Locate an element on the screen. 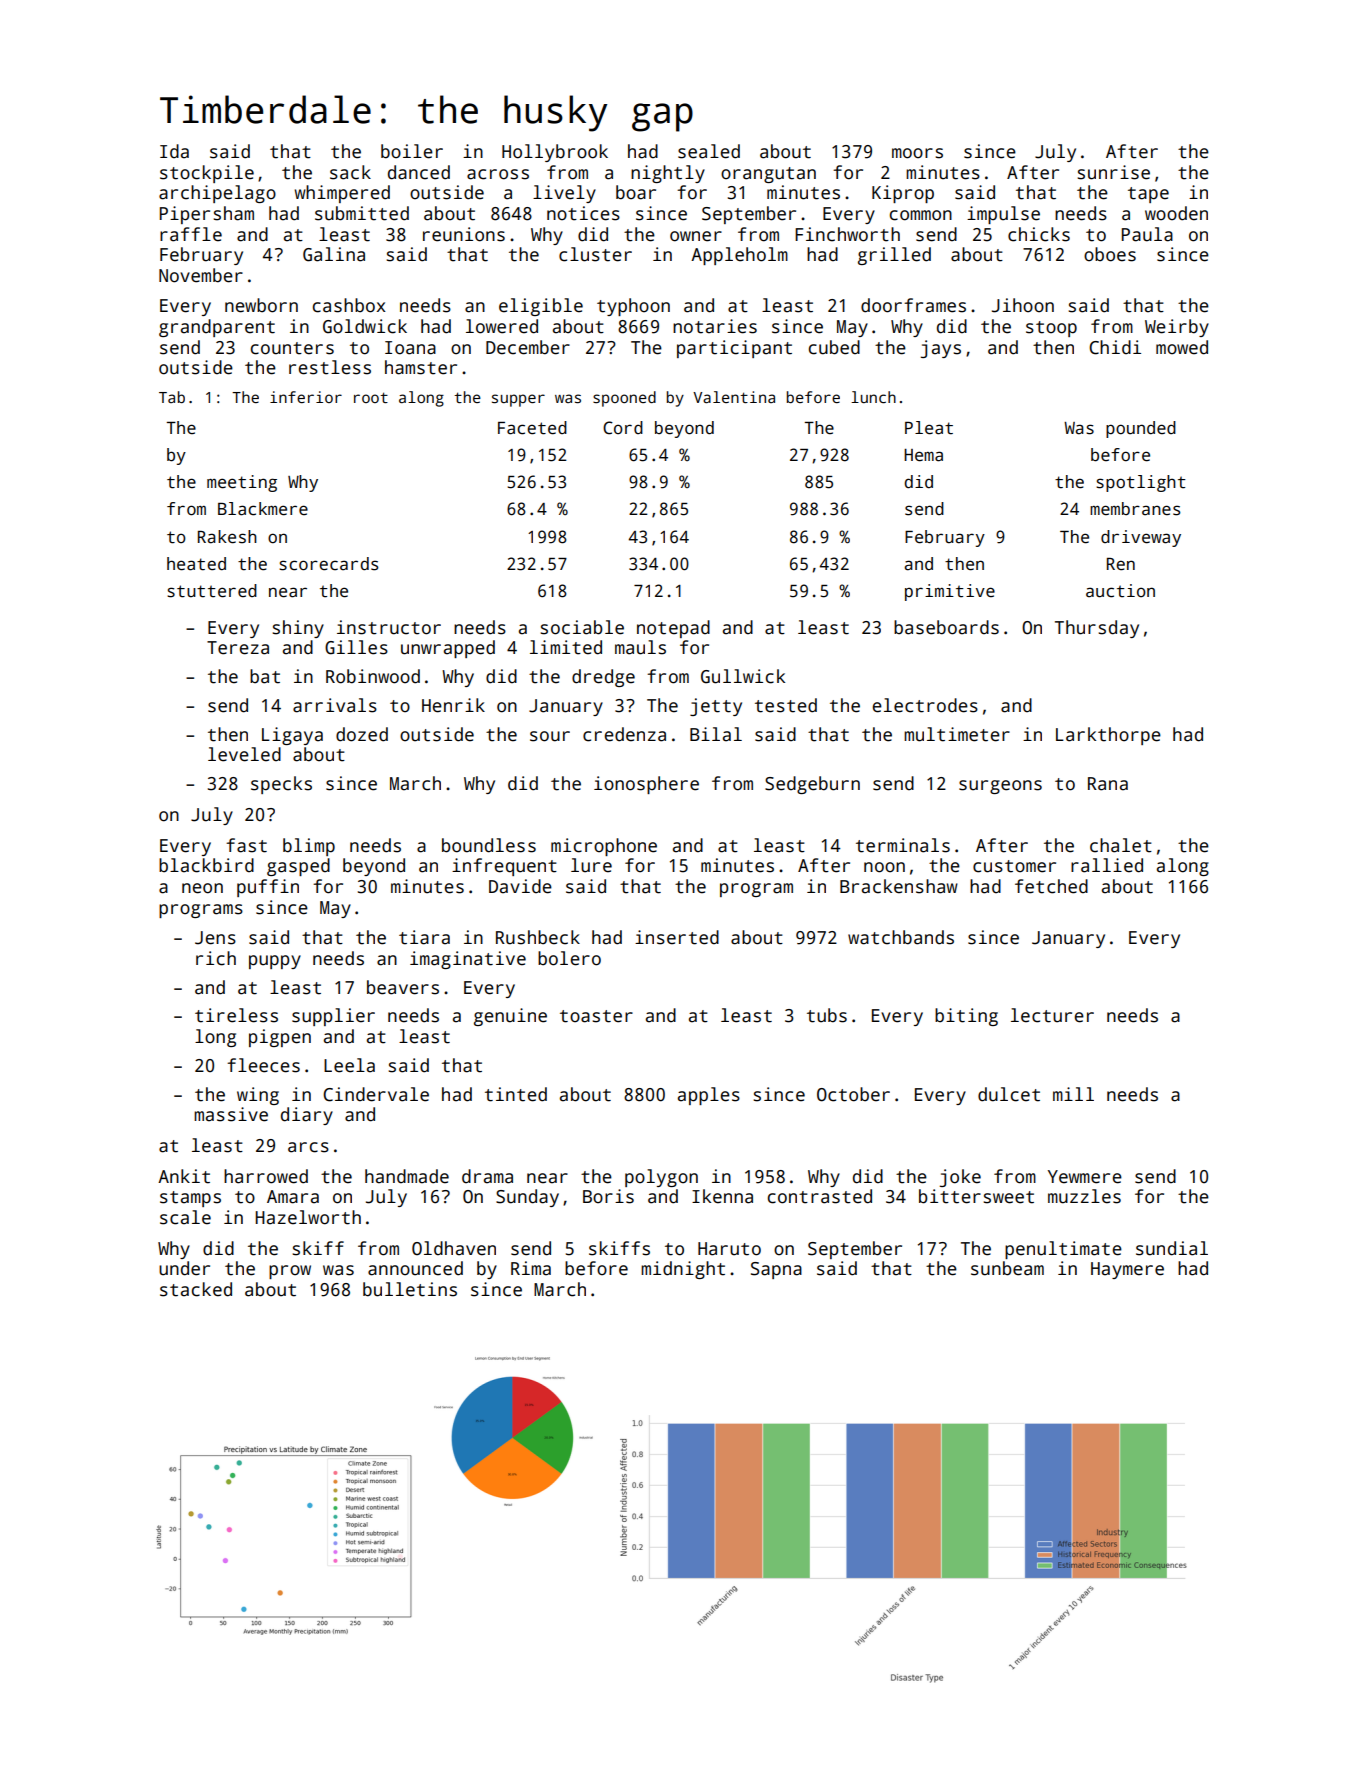  multimeter is located at coordinates (957, 734).
